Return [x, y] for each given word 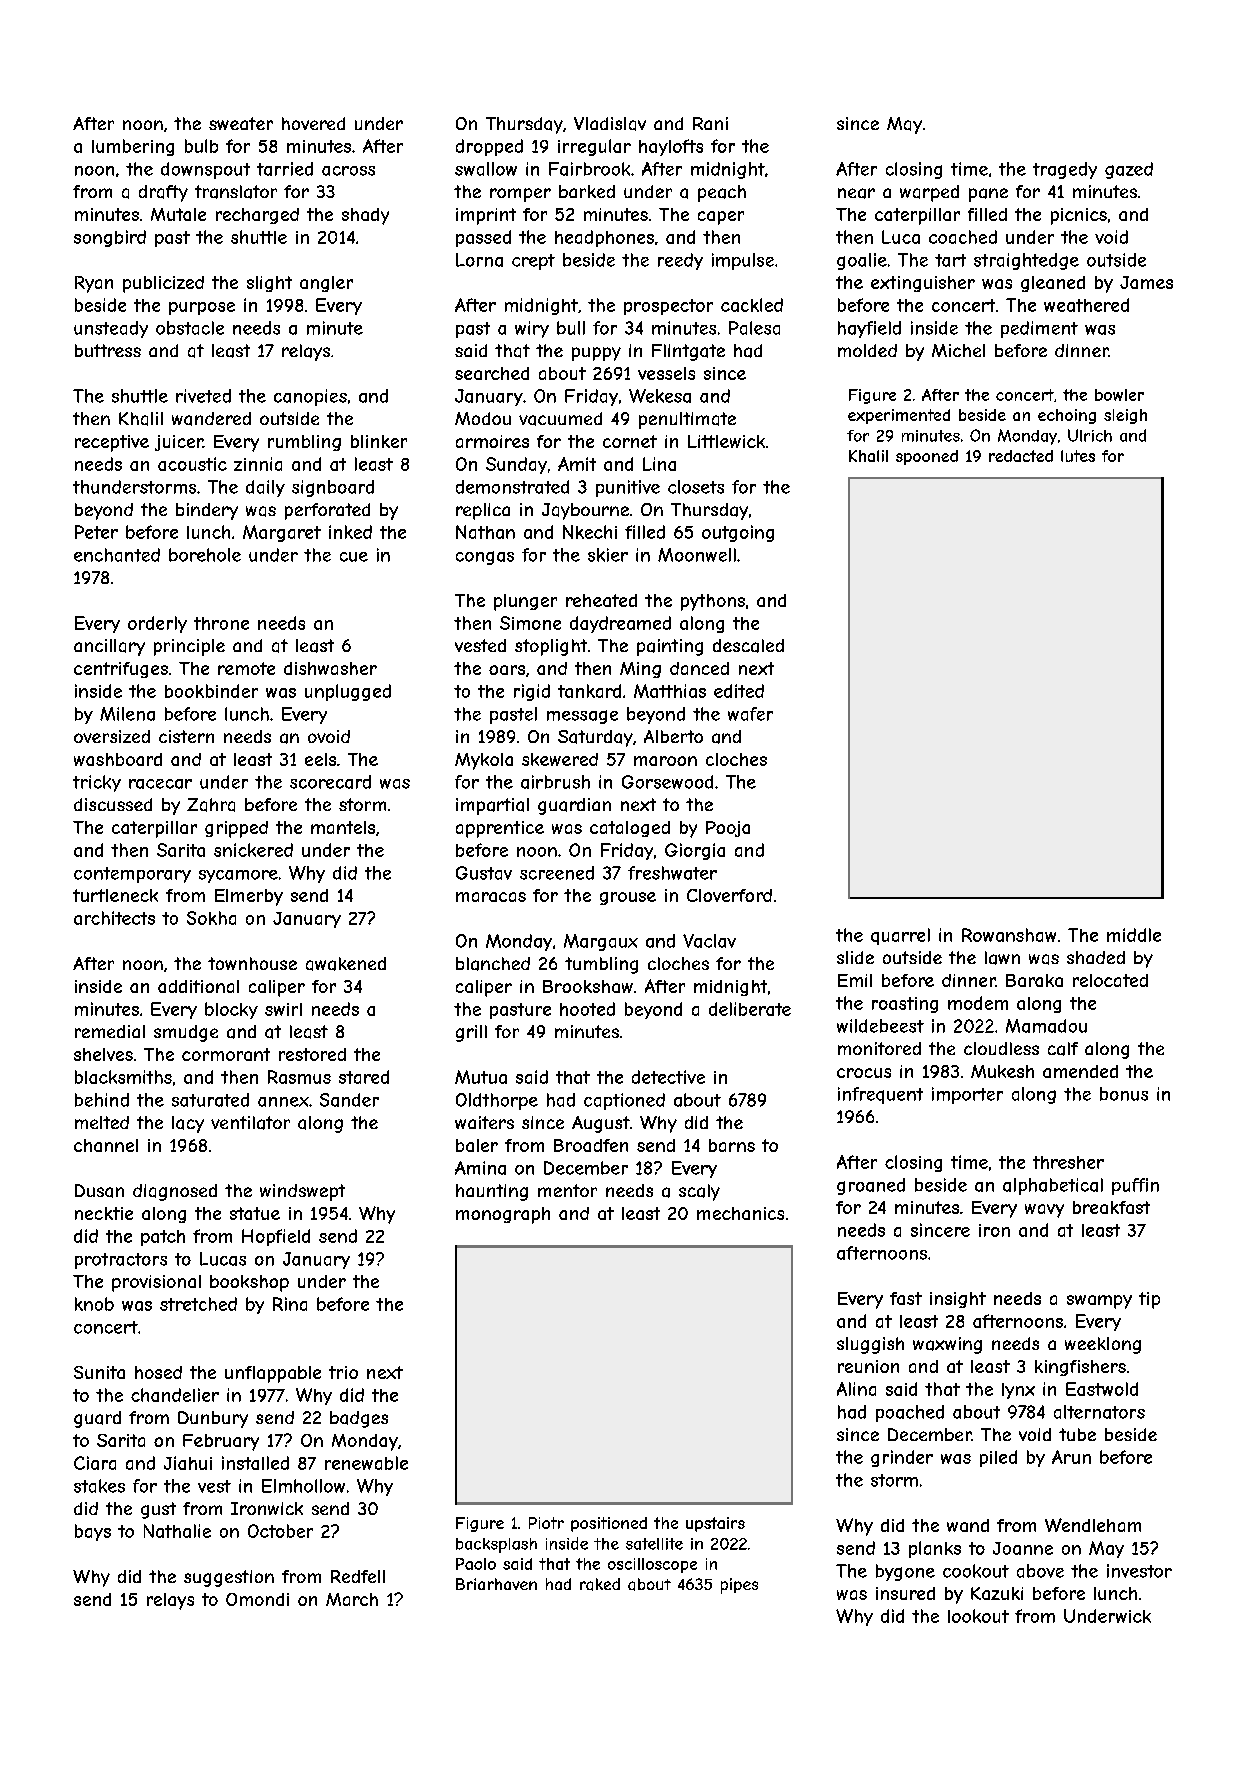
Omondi [257, 1599]
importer [967, 1095]
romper [520, 195]
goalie [862, 261]
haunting [492, 1192]
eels [320, 759]
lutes [1078, 456]
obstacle [190, 328]
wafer [750, 714]
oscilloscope [652, 1565]
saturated [210, 1100]
